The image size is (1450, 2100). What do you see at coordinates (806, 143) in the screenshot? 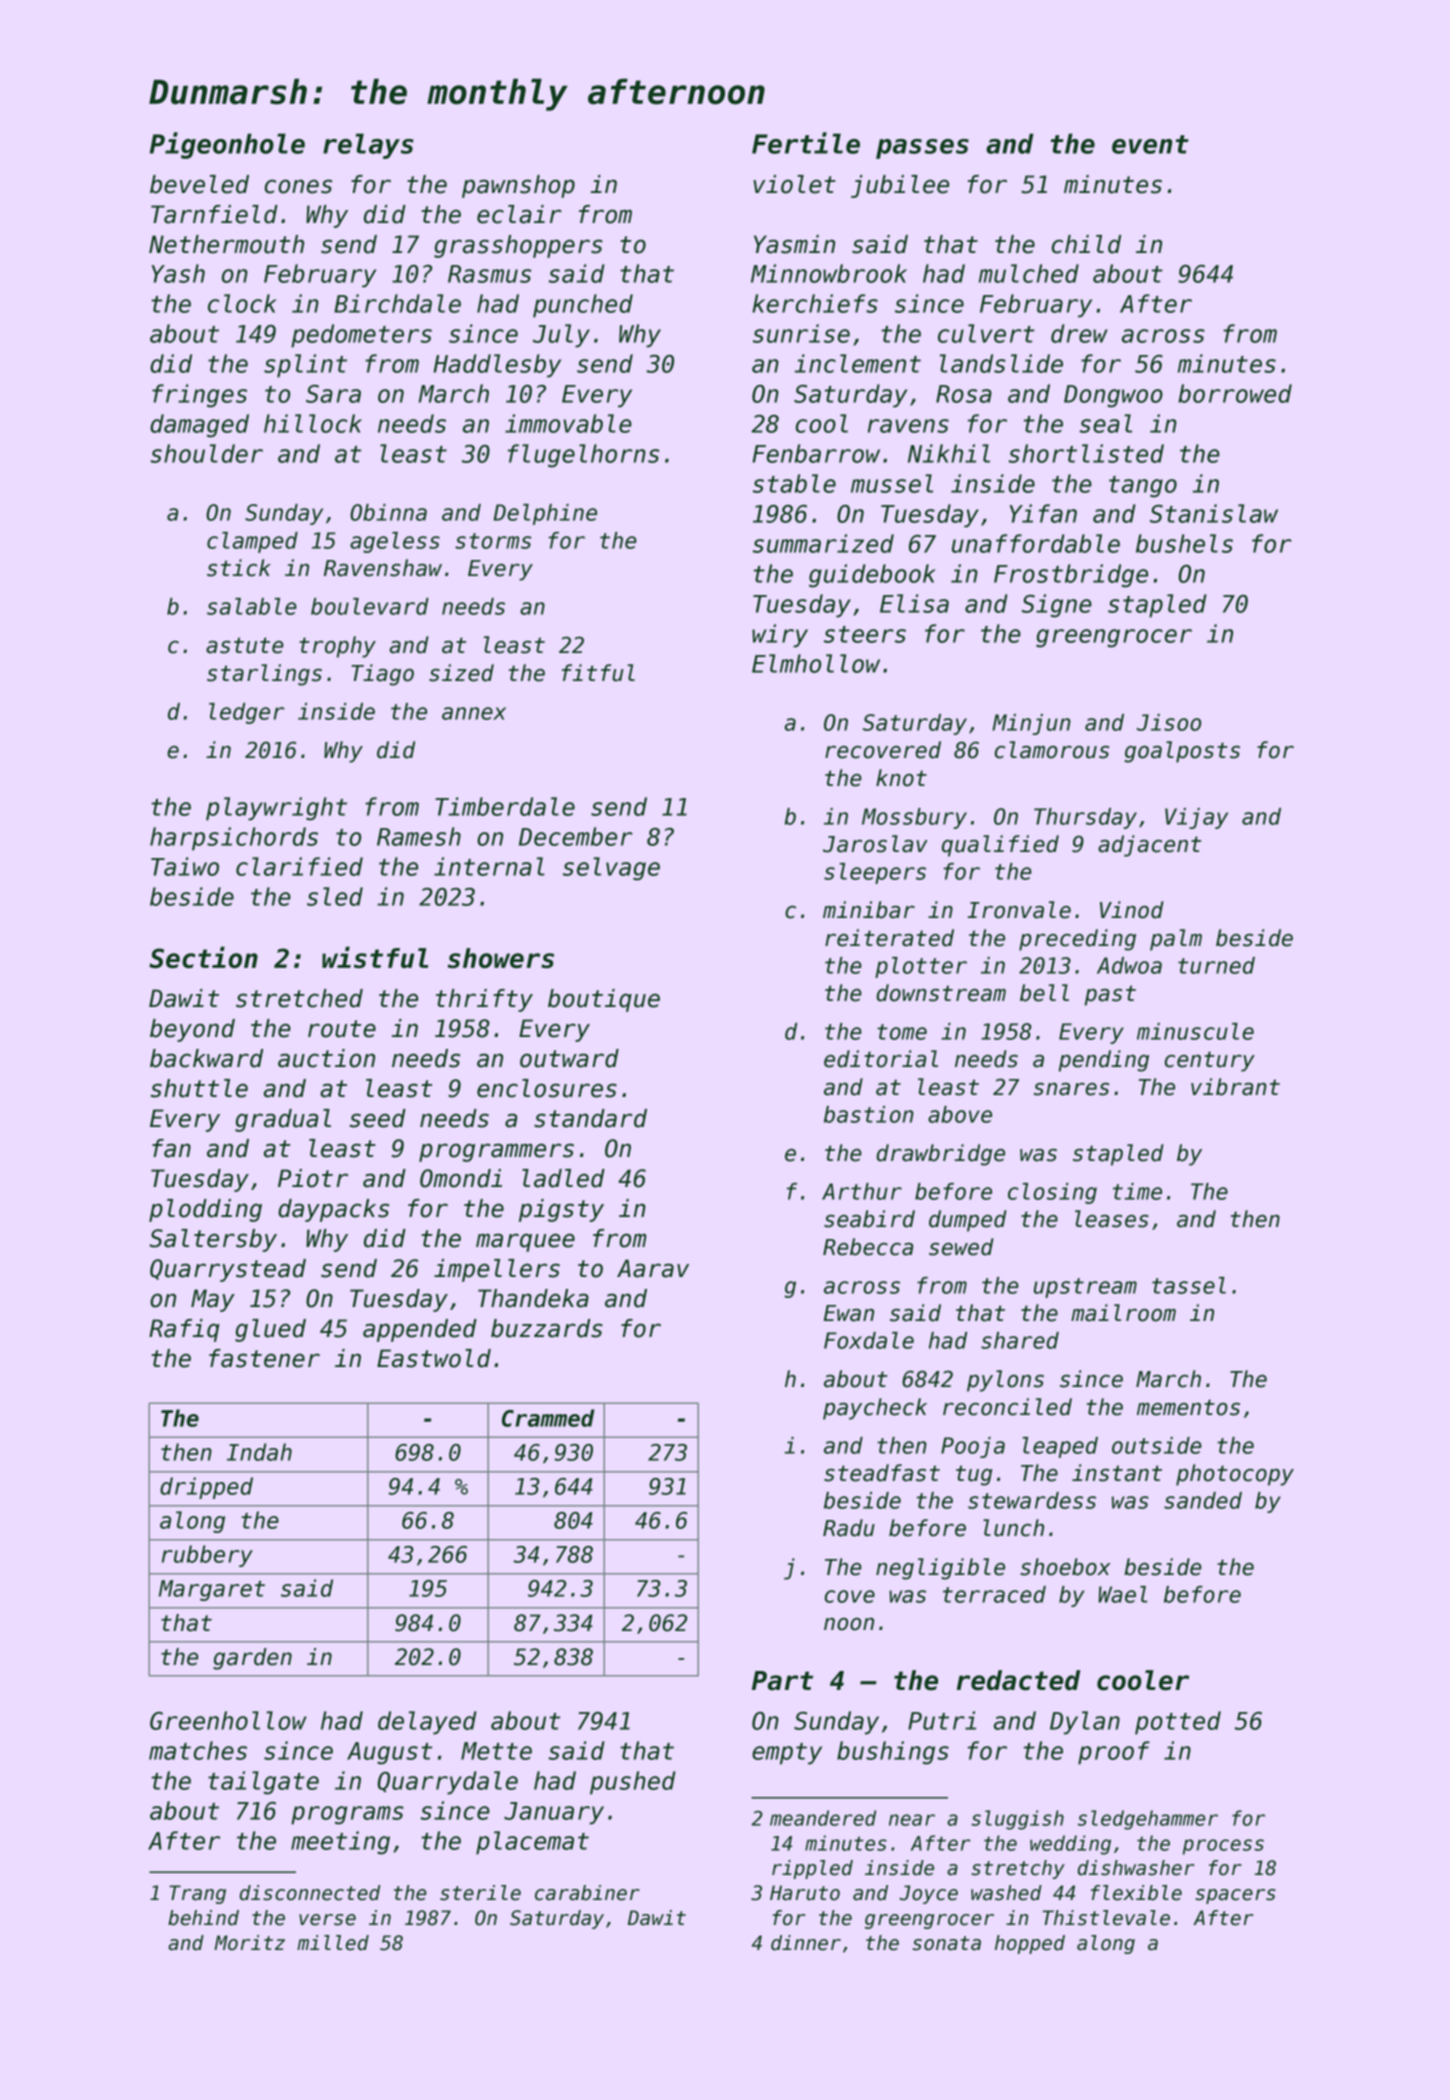
I see `Fertile` at bounding box center [806, 143].
